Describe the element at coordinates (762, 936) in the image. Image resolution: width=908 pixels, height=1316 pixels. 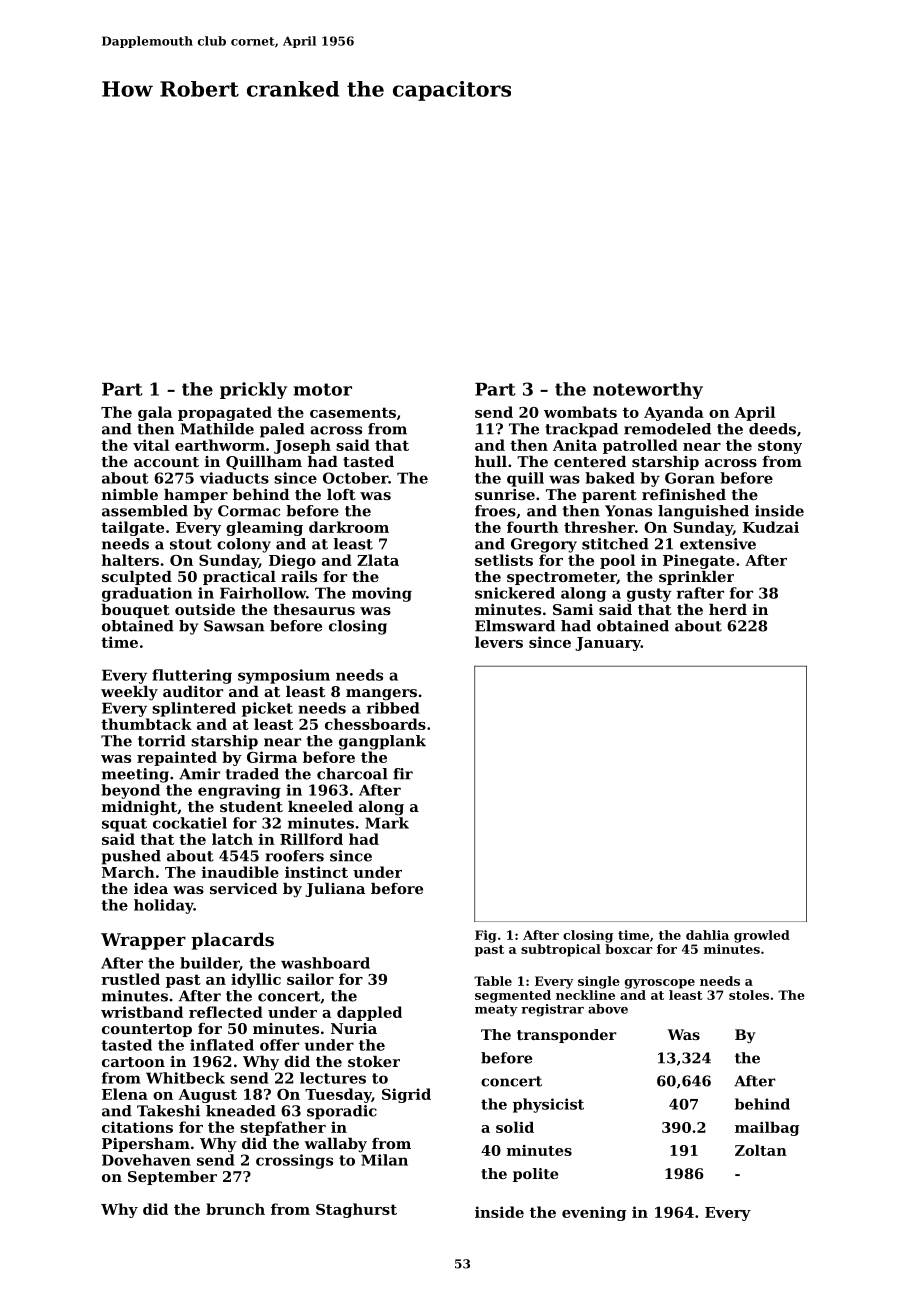
I see `growled` at that location.
